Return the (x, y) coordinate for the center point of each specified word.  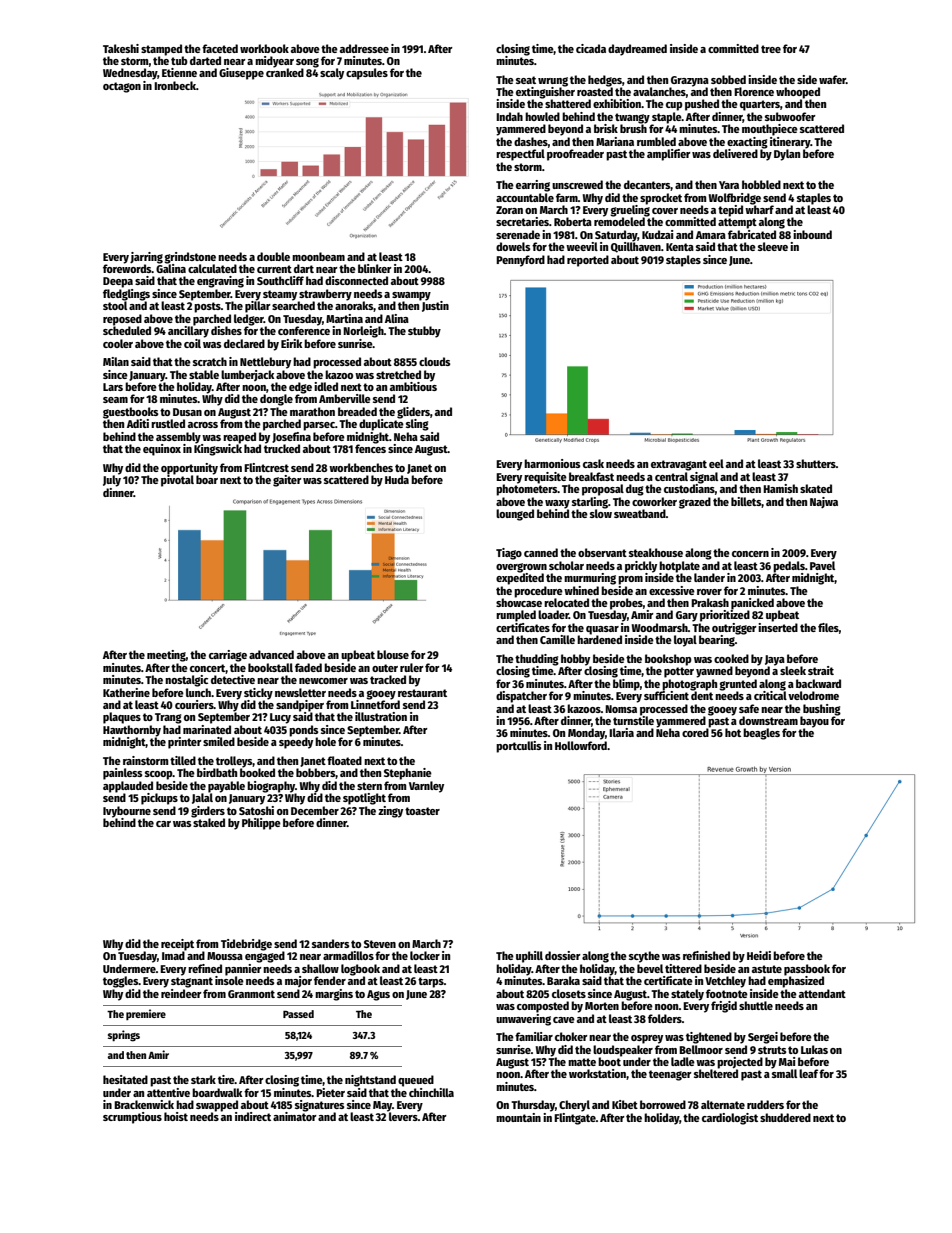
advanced (271, 654)
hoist (176, 1116)
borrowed (663, 1104)
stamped (161, 50)
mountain (518, 1117)
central (671, 476)
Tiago (509, 554)
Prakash (710, 602)
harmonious (552, 463)
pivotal (177, 481)
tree (771, 49)
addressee (364, 48)
